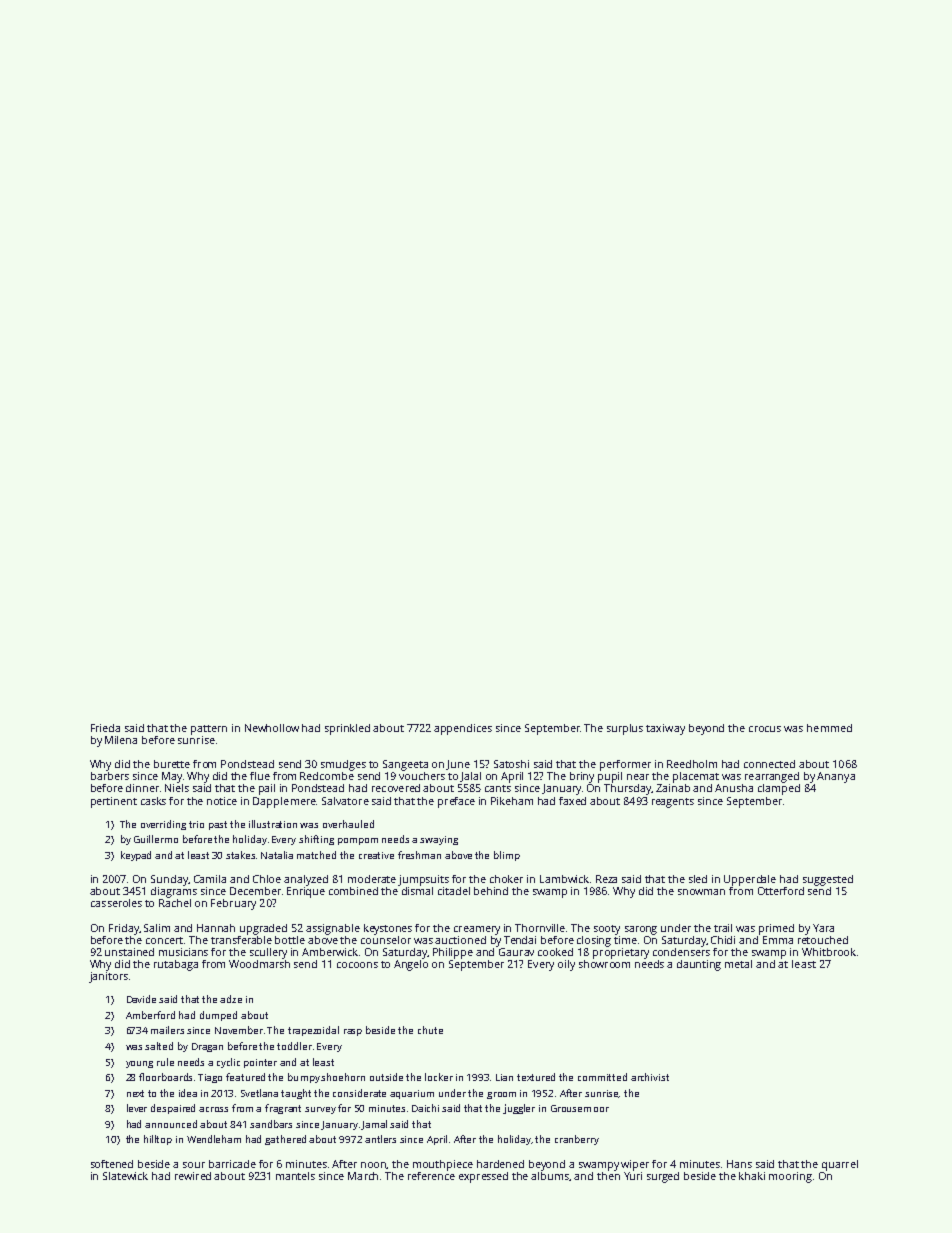  What do you see at coordinates (463, 729) in the page?
I see `appendices` at bounding box center [463, 729].
